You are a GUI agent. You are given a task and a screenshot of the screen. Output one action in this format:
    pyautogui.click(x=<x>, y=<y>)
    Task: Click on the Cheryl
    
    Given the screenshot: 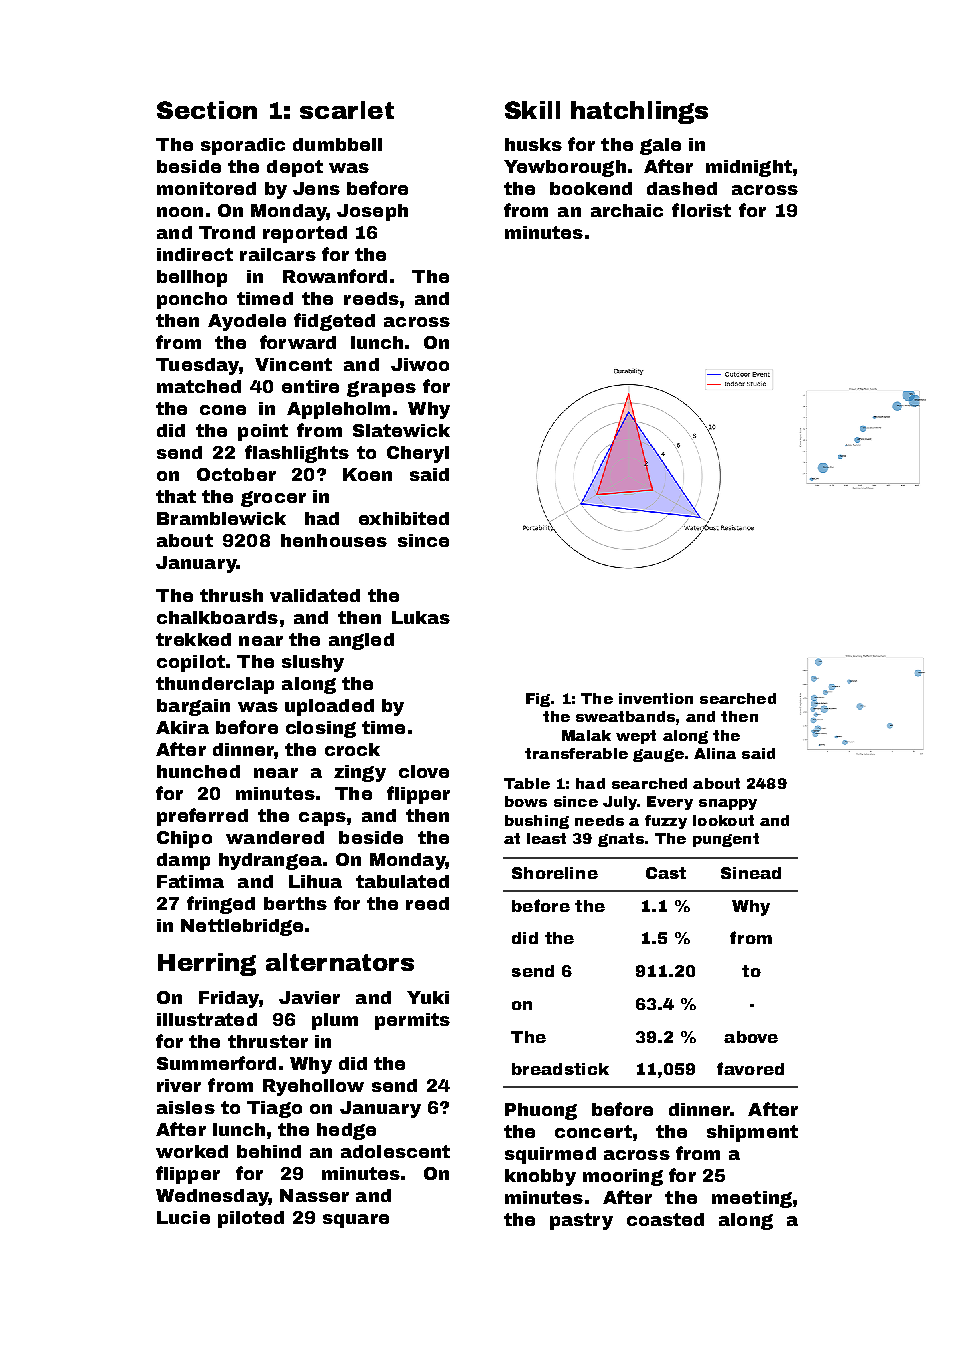 What is the action you would take?
    pyautogui.click(x=418, y=454)
